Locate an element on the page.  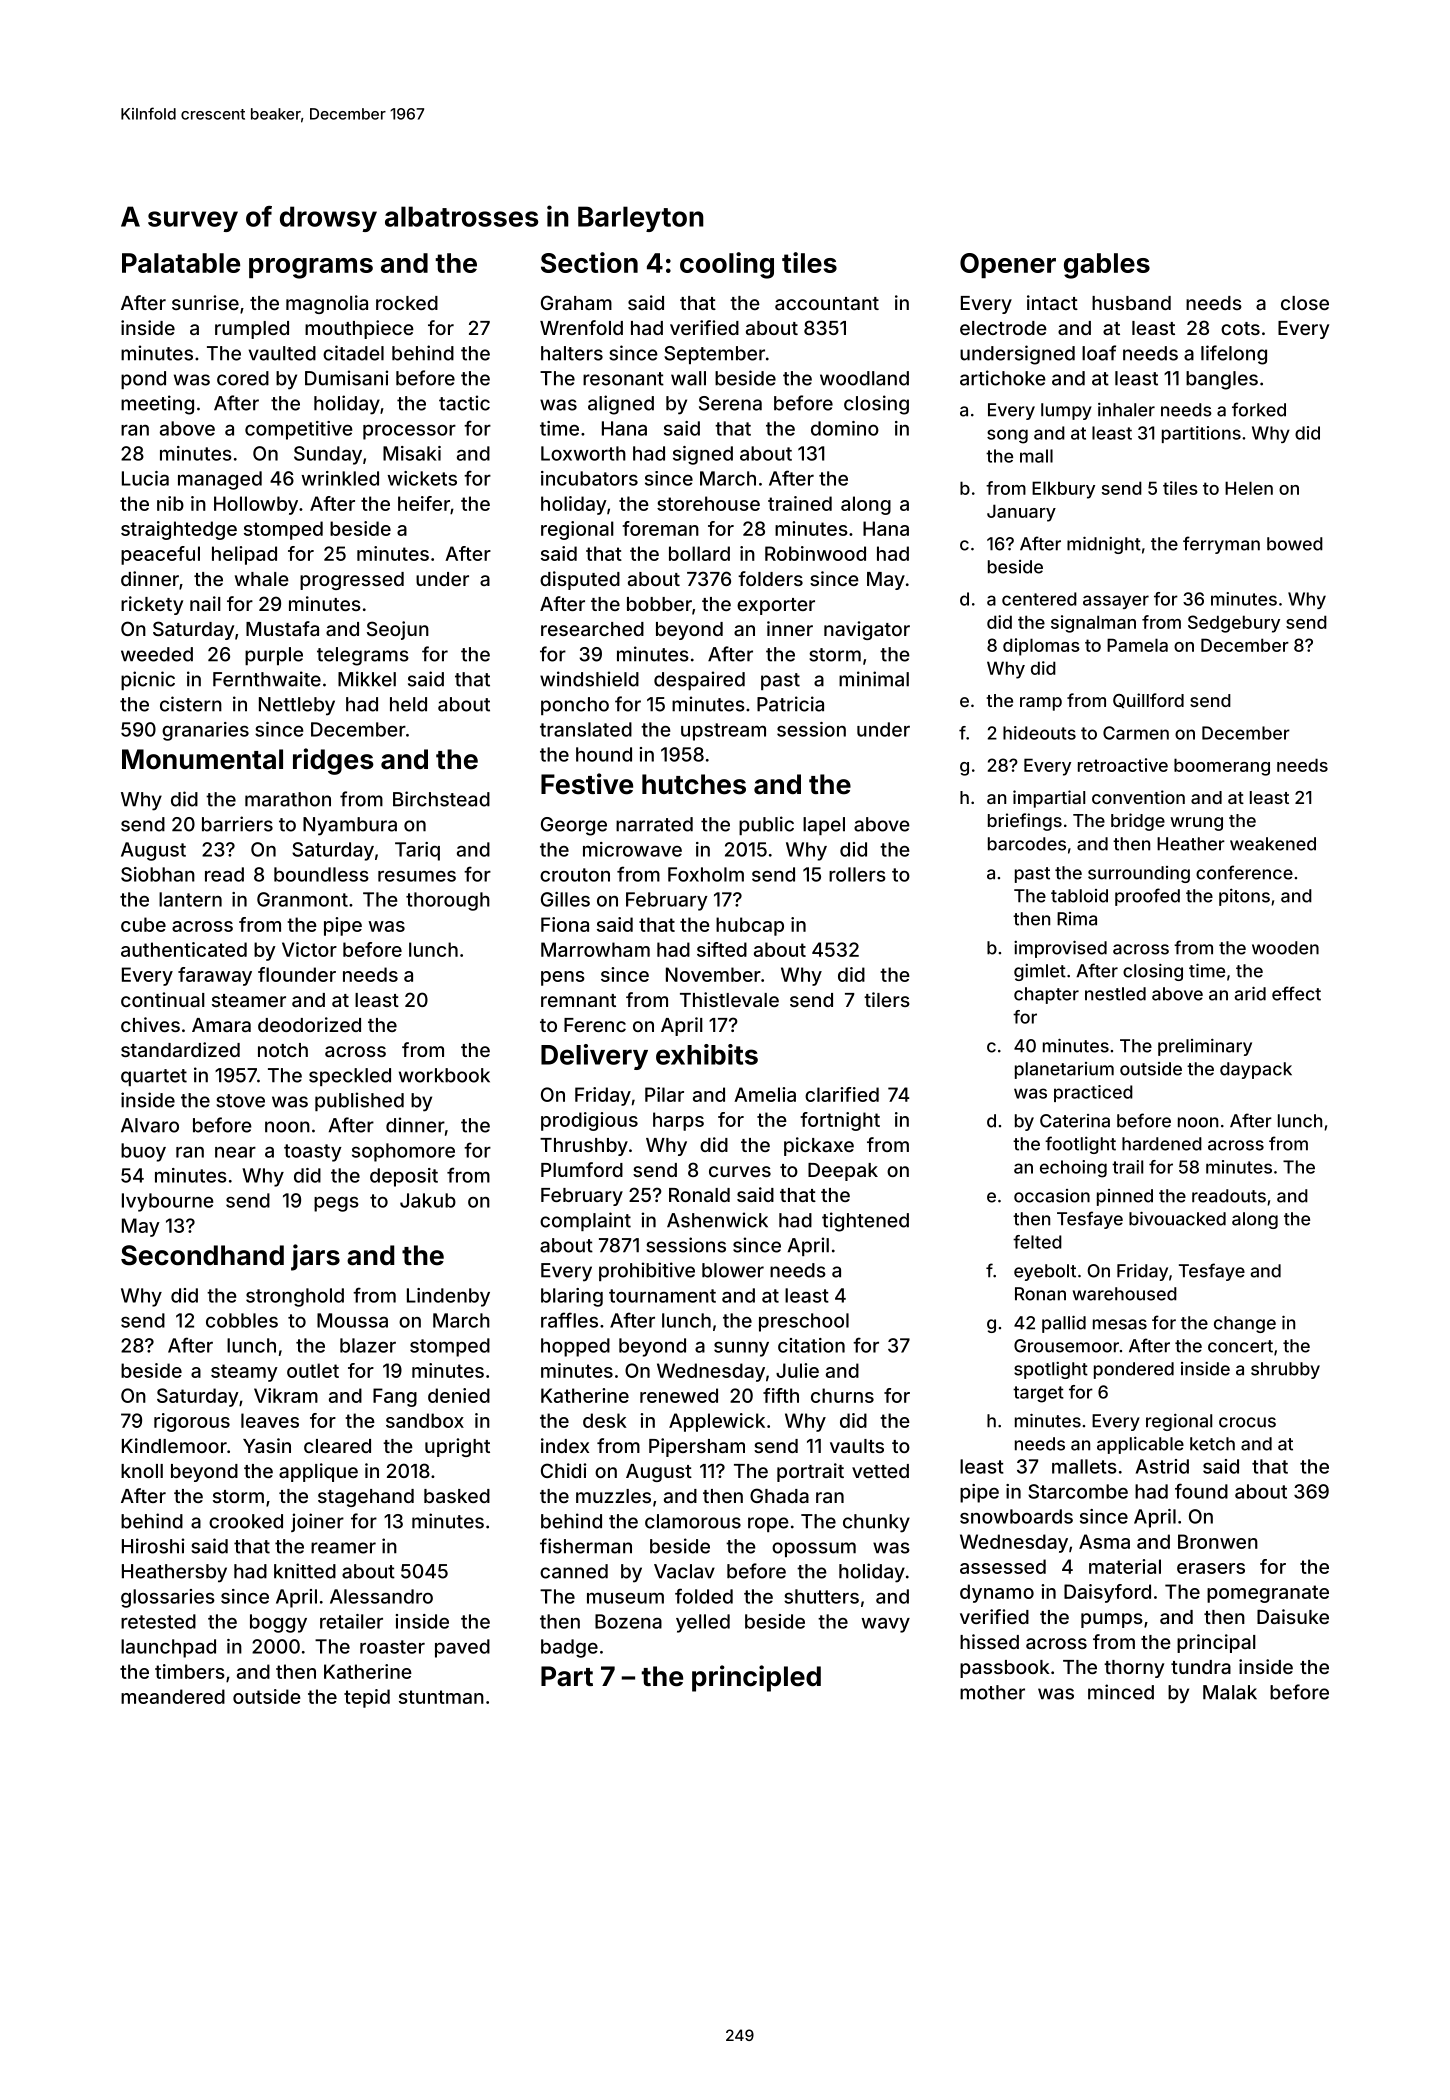
rumpled is located at coordinates (252, 330).
